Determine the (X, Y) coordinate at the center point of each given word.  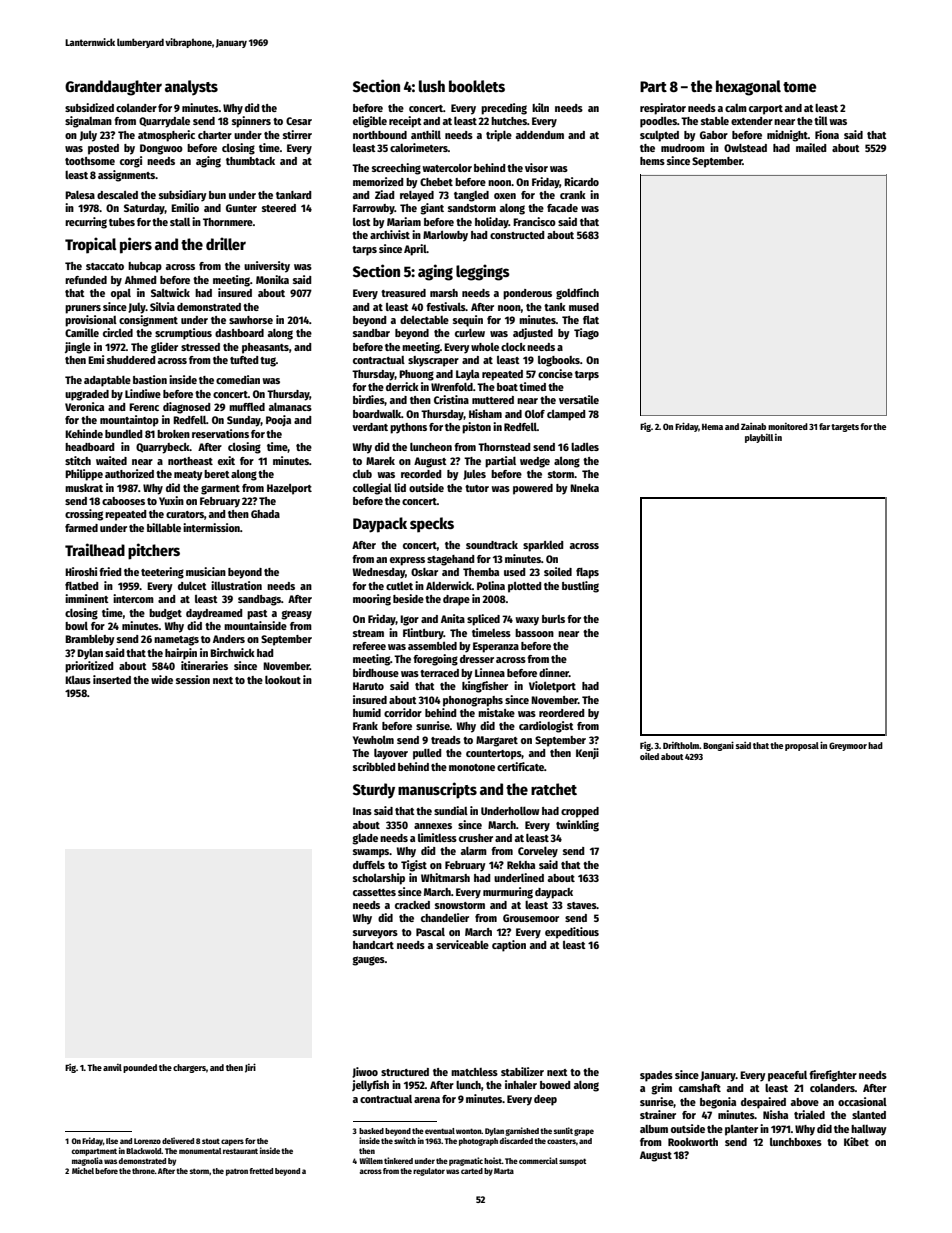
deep (545, 1100)
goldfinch (577, 294)
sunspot (572, 1162)
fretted (261, 1171)
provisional (91, 321)
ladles (585, 447)
